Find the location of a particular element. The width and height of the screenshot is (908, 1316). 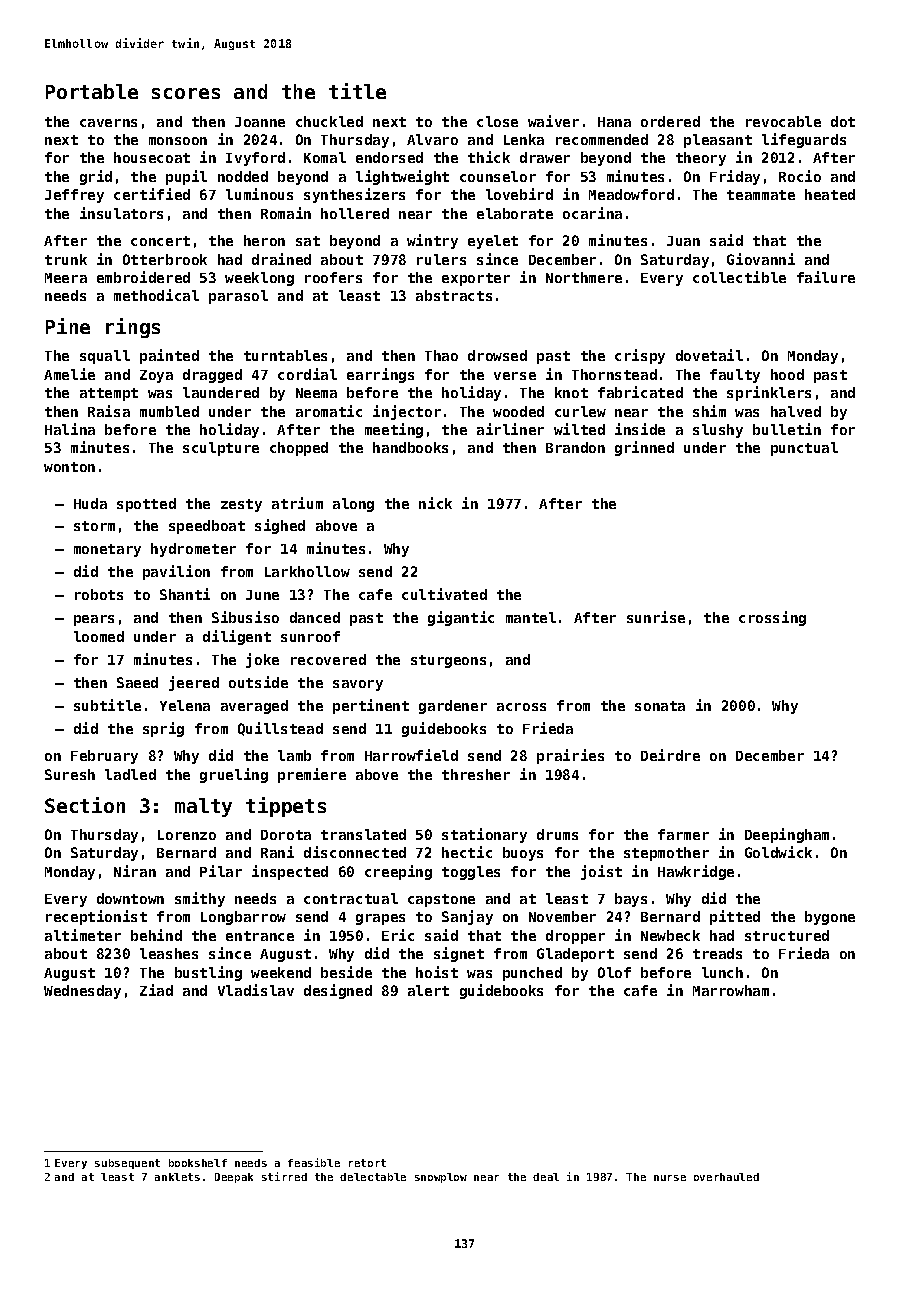

stirred is located at coordinates (284, 1176).
